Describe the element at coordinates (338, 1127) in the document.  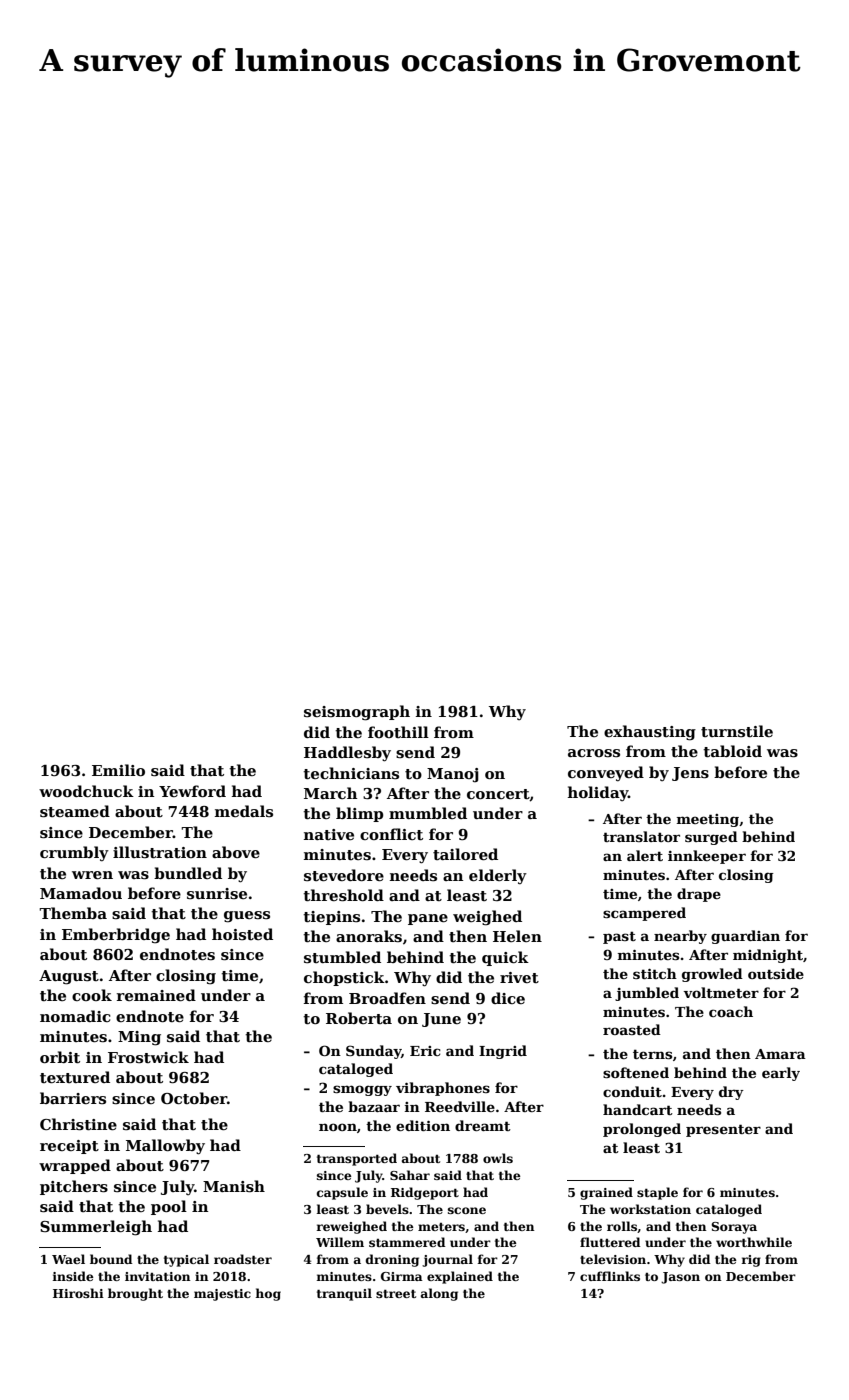
I see `noon` at that location.
